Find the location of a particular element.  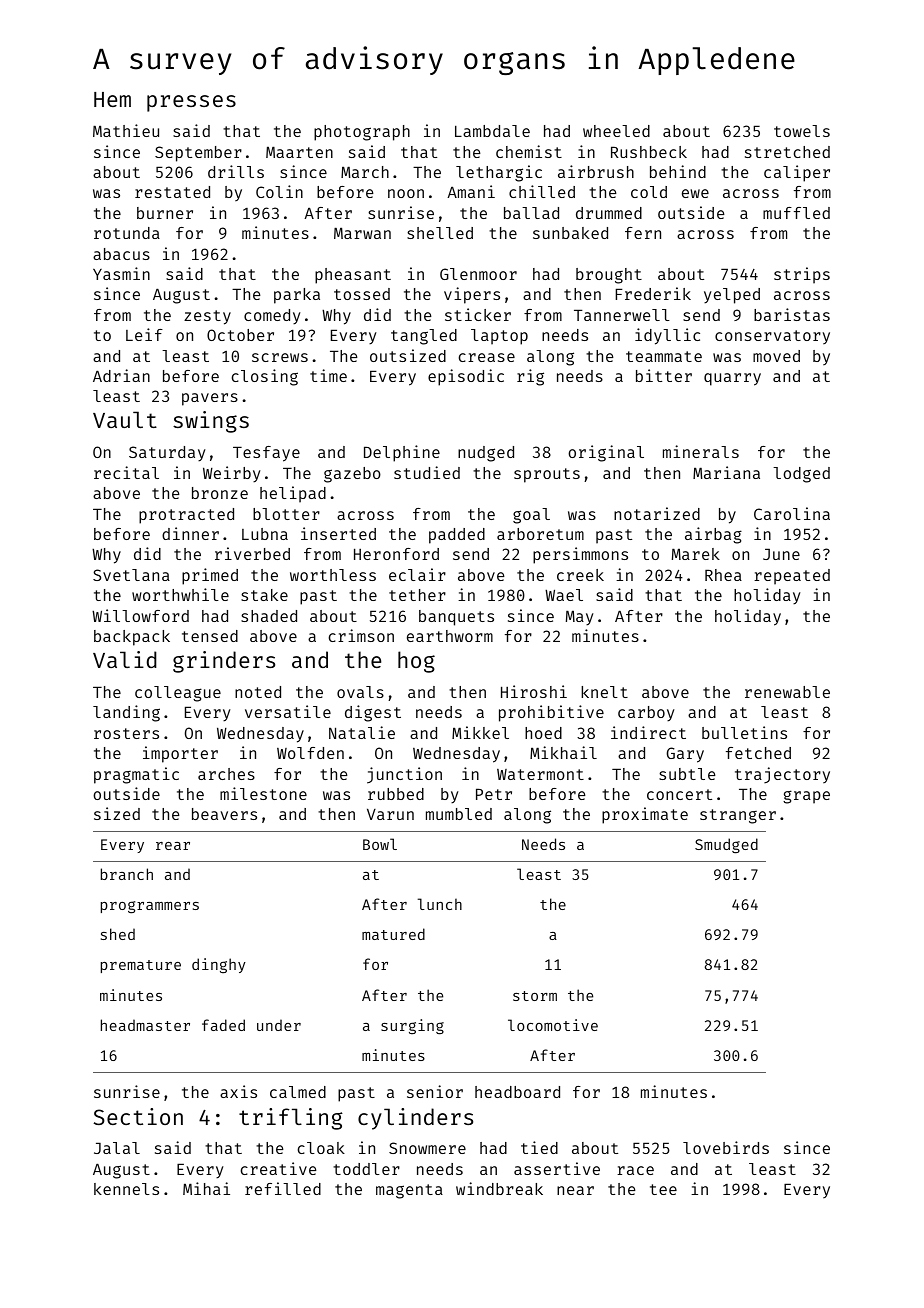

magenta is located at coordinates (409, 1191).
